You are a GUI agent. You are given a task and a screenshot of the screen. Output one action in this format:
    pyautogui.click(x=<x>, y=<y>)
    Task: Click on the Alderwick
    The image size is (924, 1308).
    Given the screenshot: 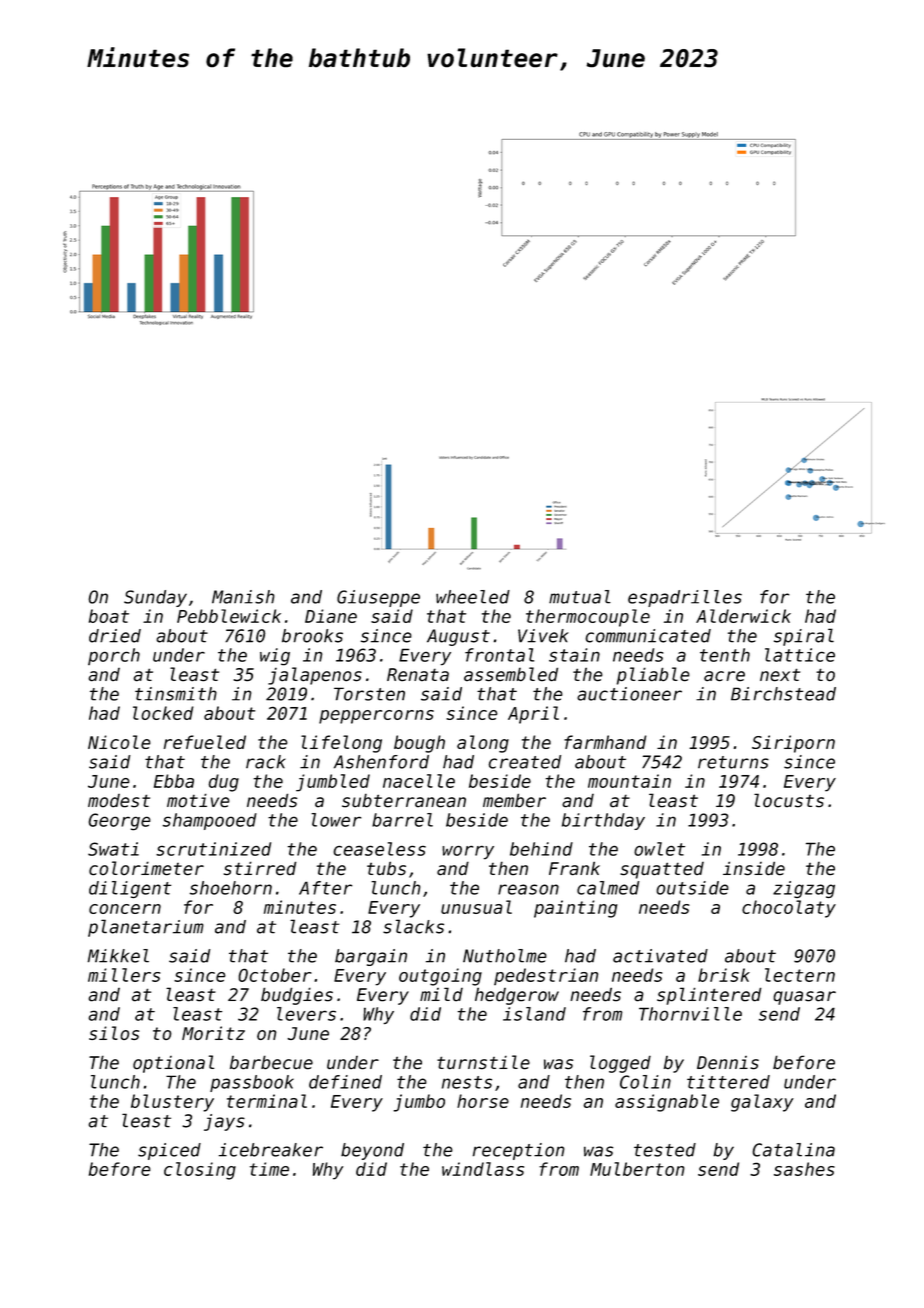 What is the action you would take?
    pyautogui.click(x=743, y=616)
